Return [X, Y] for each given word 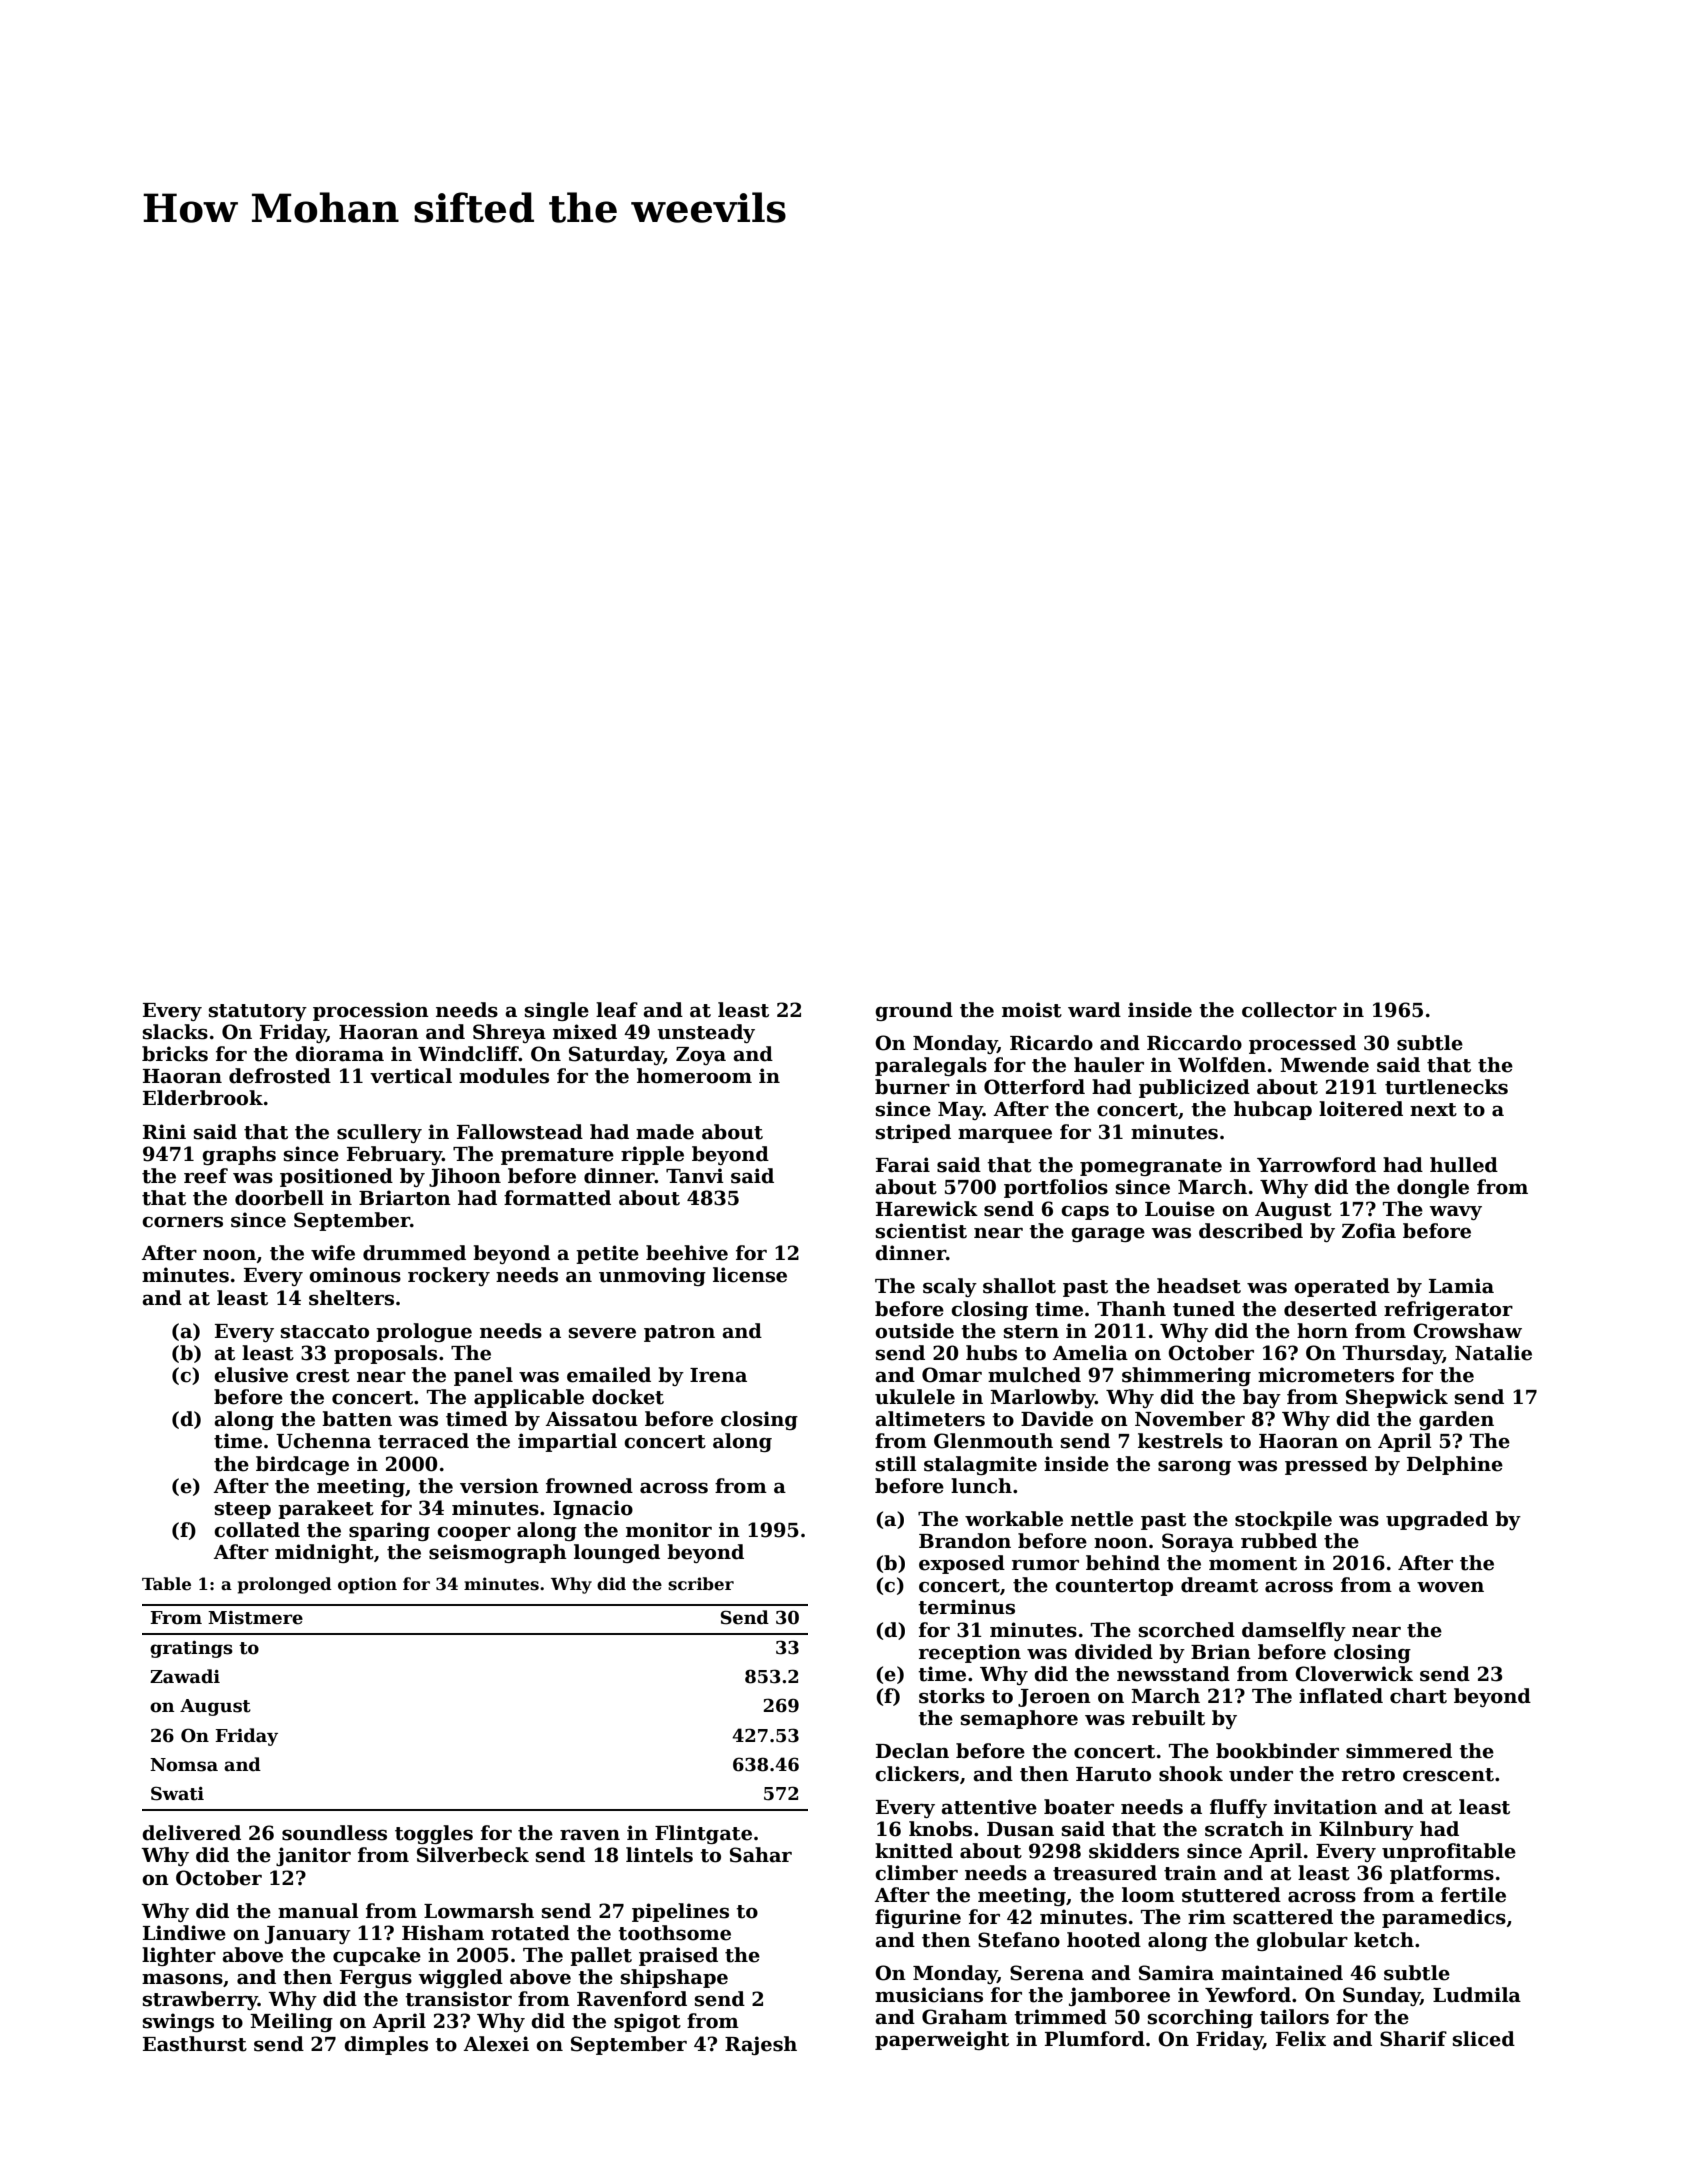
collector [1289, 1010]
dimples [386, 2045]
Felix [1301, 2039]
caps [1085, 1213]
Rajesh [761, 2045]
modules [504, 1076]
